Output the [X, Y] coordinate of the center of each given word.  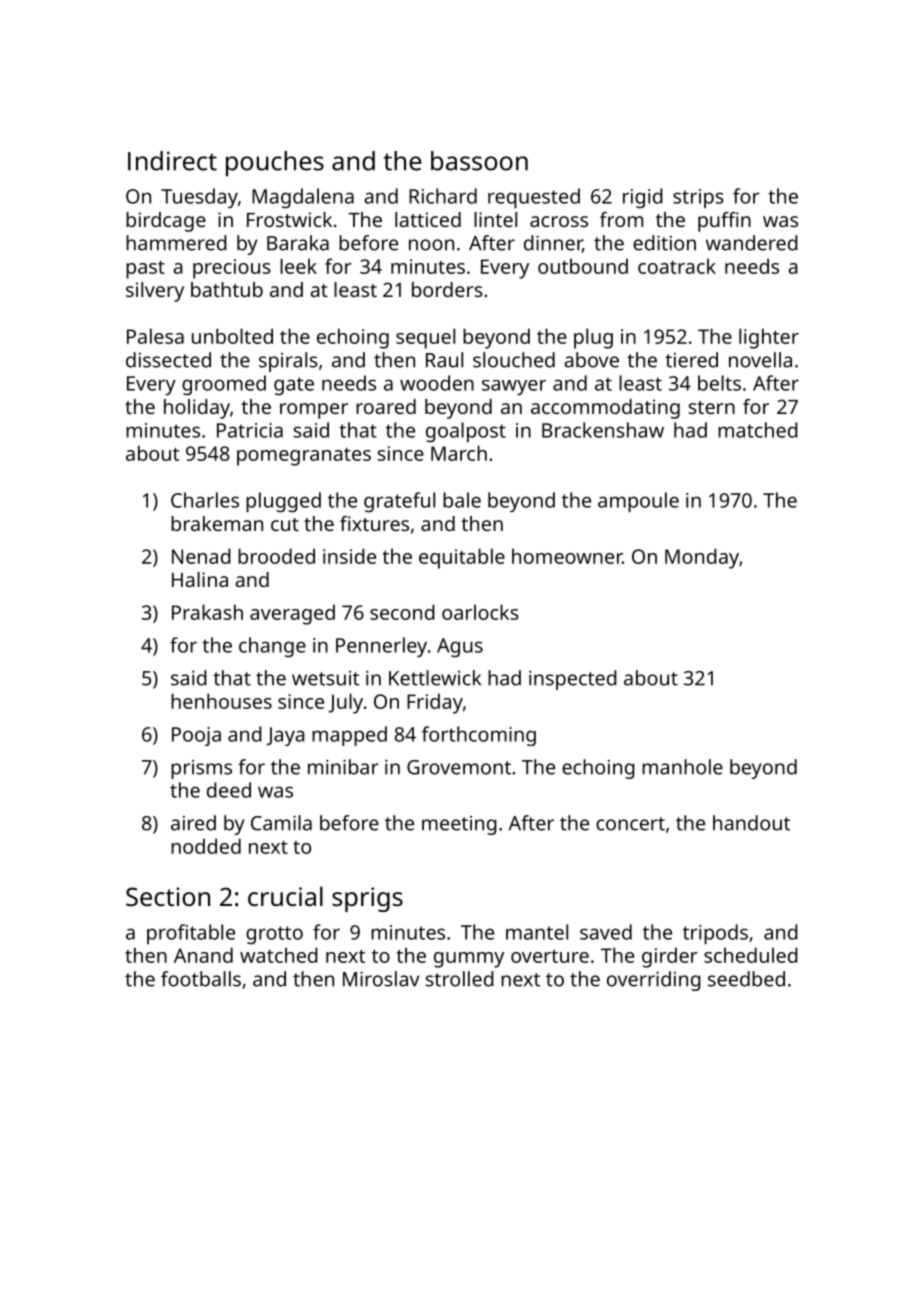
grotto [274, 935]
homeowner [567, 556]
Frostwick [289, 219]
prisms [201, 769]
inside [349, 556]
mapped [349, 736]
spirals [288, 362]
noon [431, 245]
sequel [425, 338]
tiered [691, 360]
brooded [276, 556]
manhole [682, 767]
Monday [702, 558]
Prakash [207, 612]
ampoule [638, 502]
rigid [643, 198]
